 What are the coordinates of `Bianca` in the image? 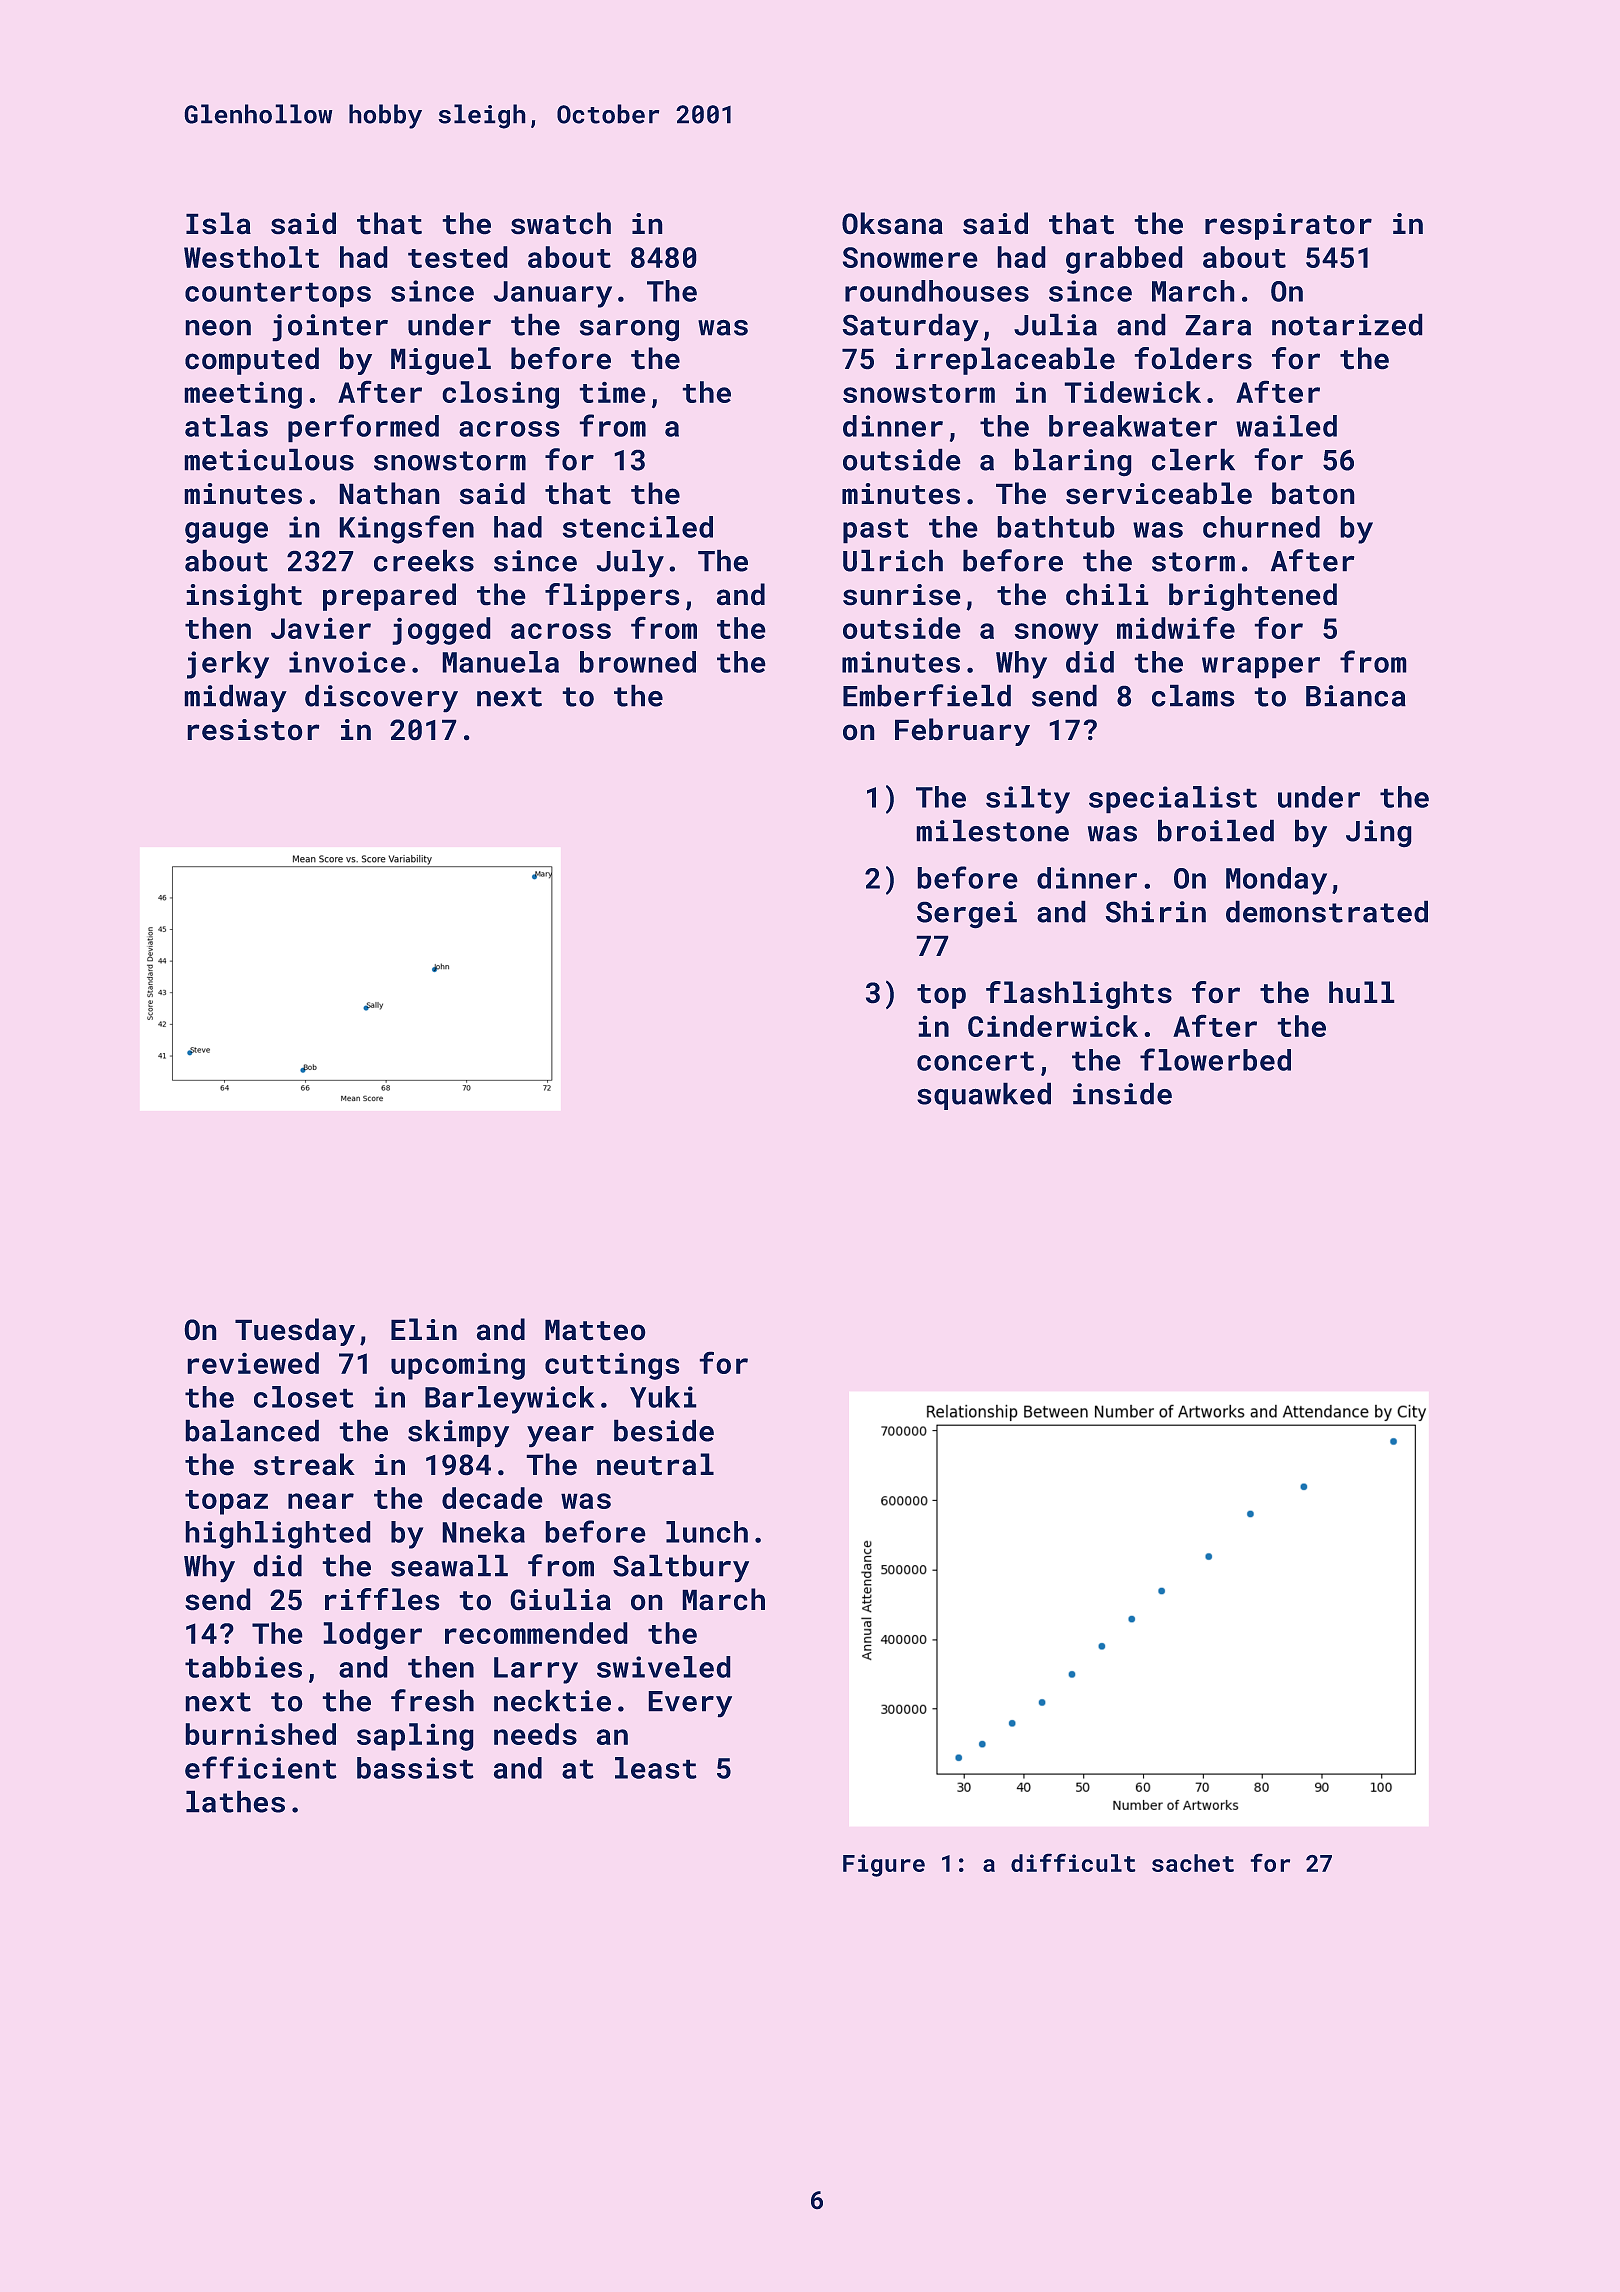 It's located at (1356, 696).
